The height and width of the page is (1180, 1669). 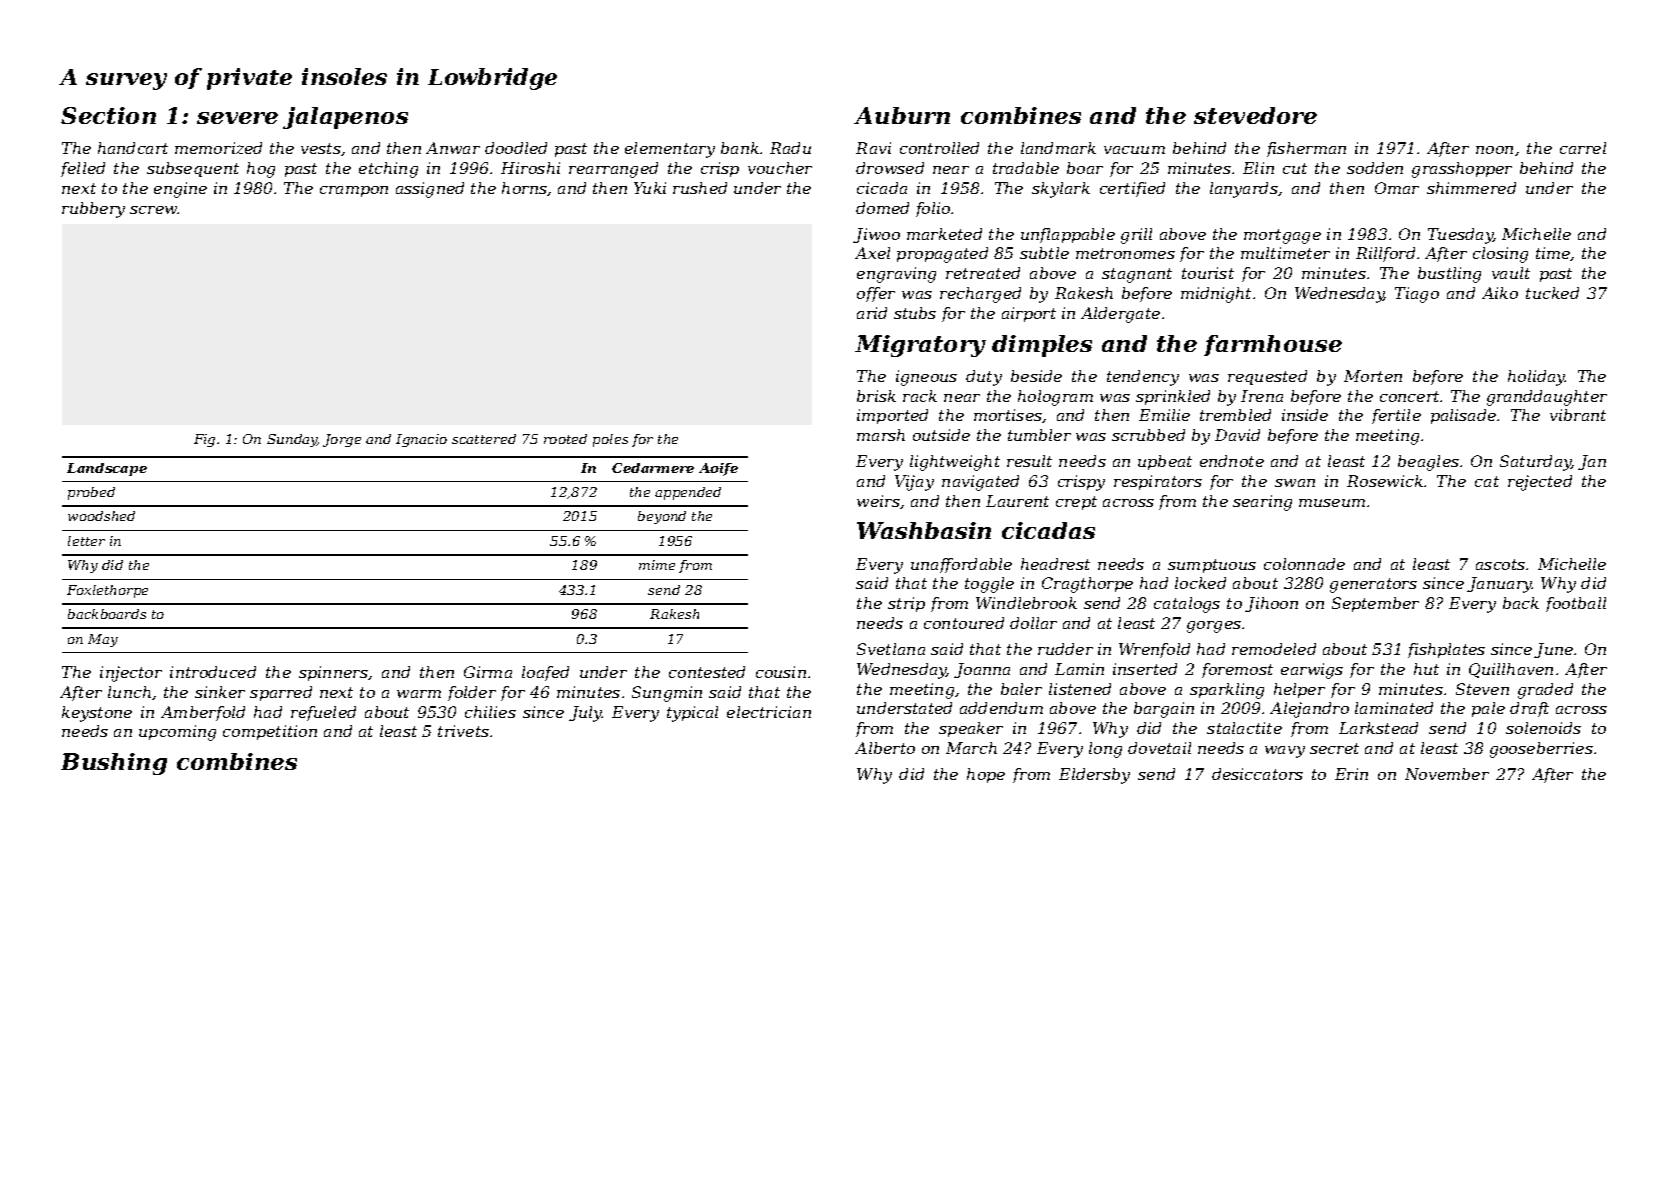 I want to click on holiday, so click(x=1536, y=378).
